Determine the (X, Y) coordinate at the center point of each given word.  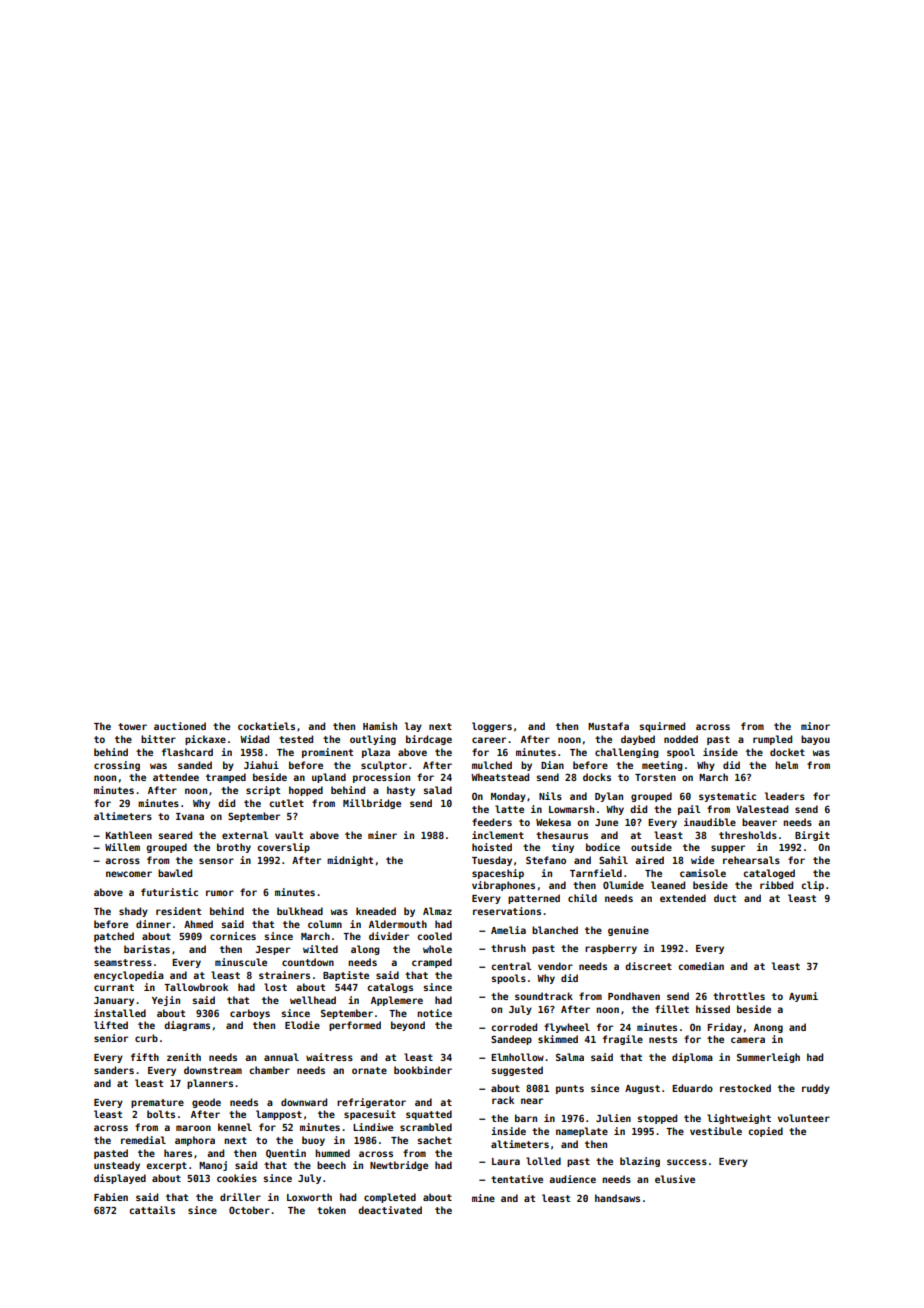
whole (437, 949)
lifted (111, 1025)
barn (526, 1118)
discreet (648, 966)
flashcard (187, 752)
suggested (517, 1071)
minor (815, 726)
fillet (672, 1009)
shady (133, 912)
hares (178, 1153)
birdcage (429, 740)
